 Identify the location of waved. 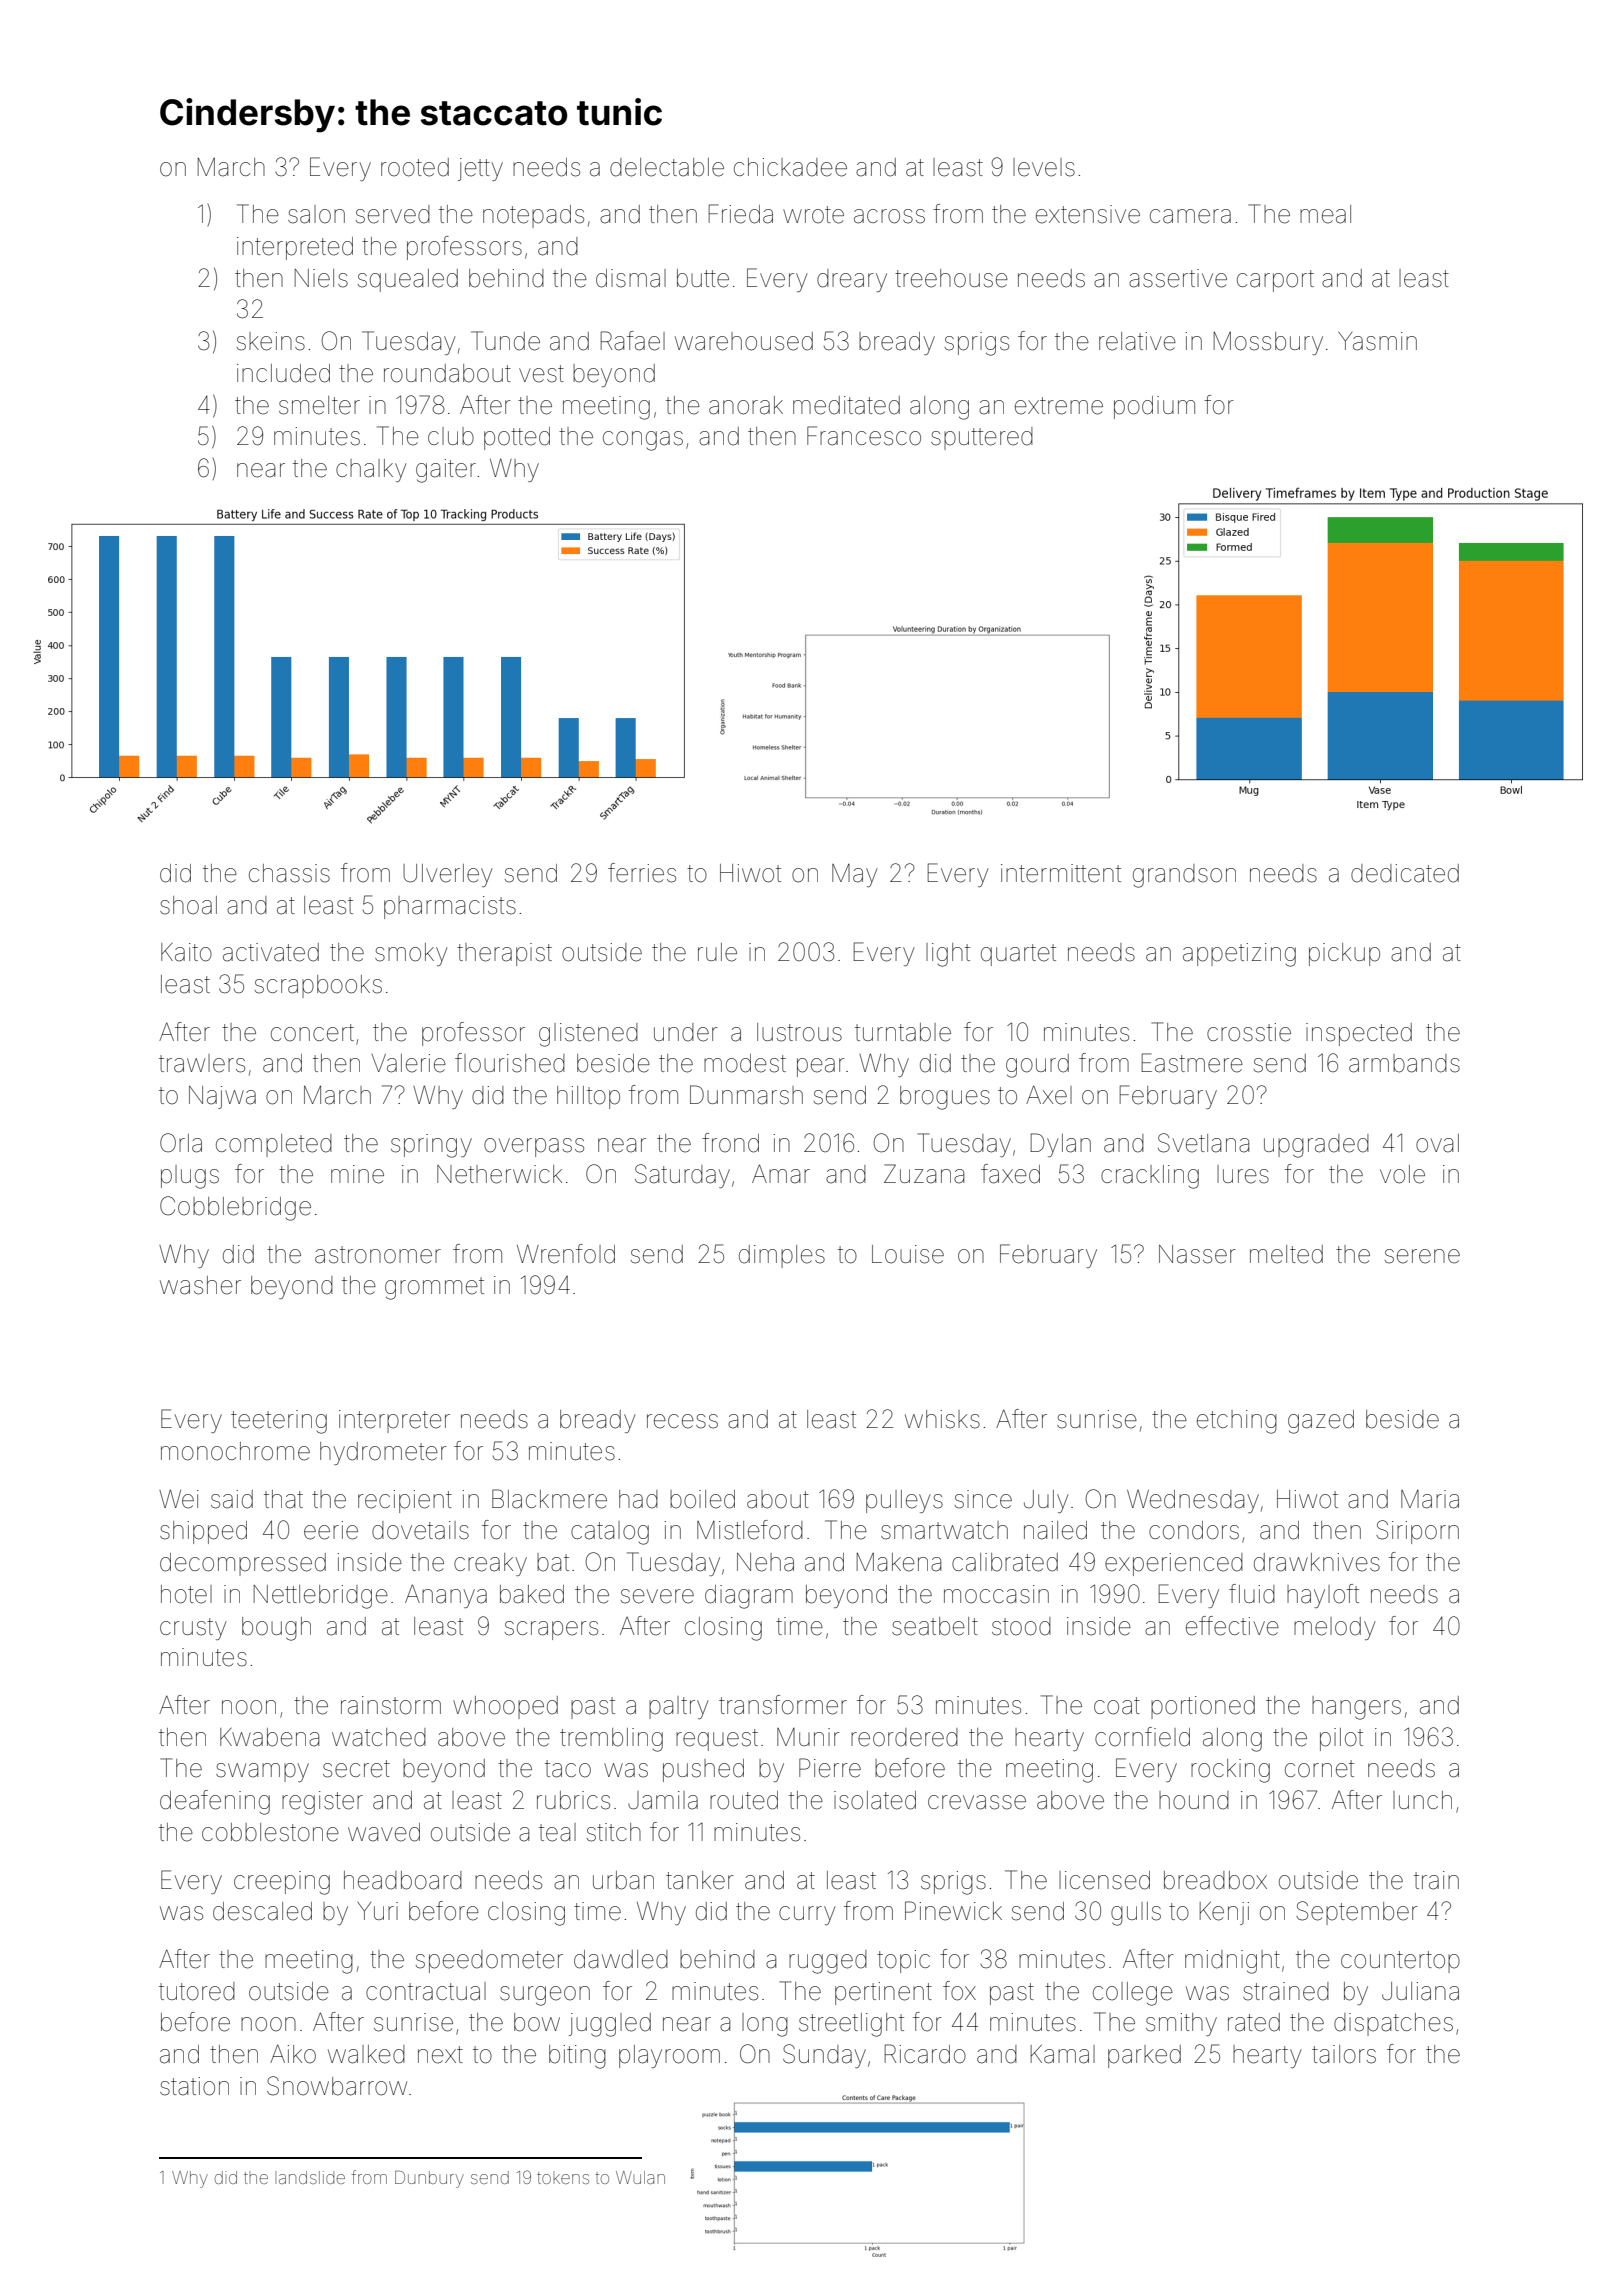
(384, 1832).
